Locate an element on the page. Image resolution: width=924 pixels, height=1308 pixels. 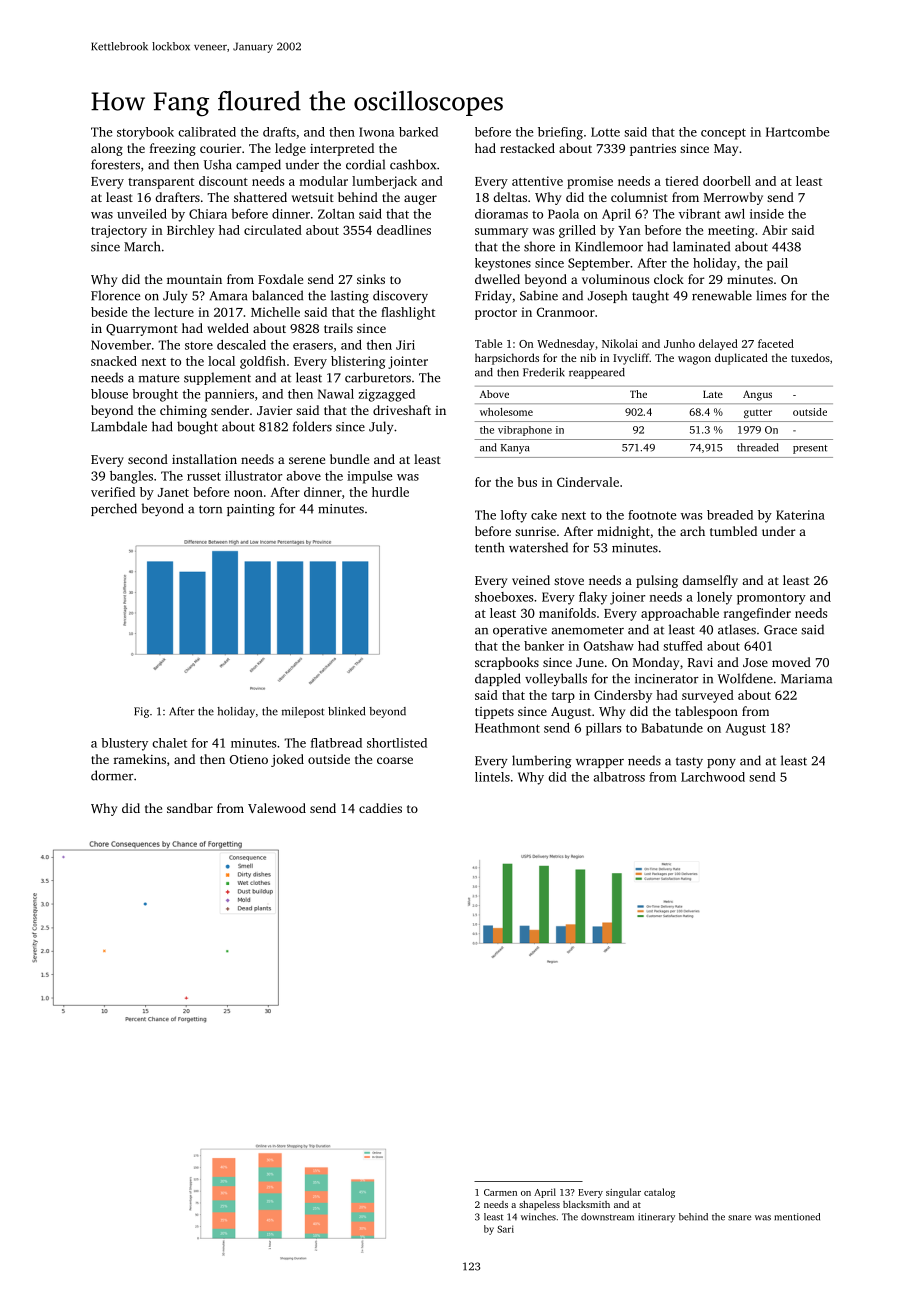
chalet is located at coordinates (169, 743).
